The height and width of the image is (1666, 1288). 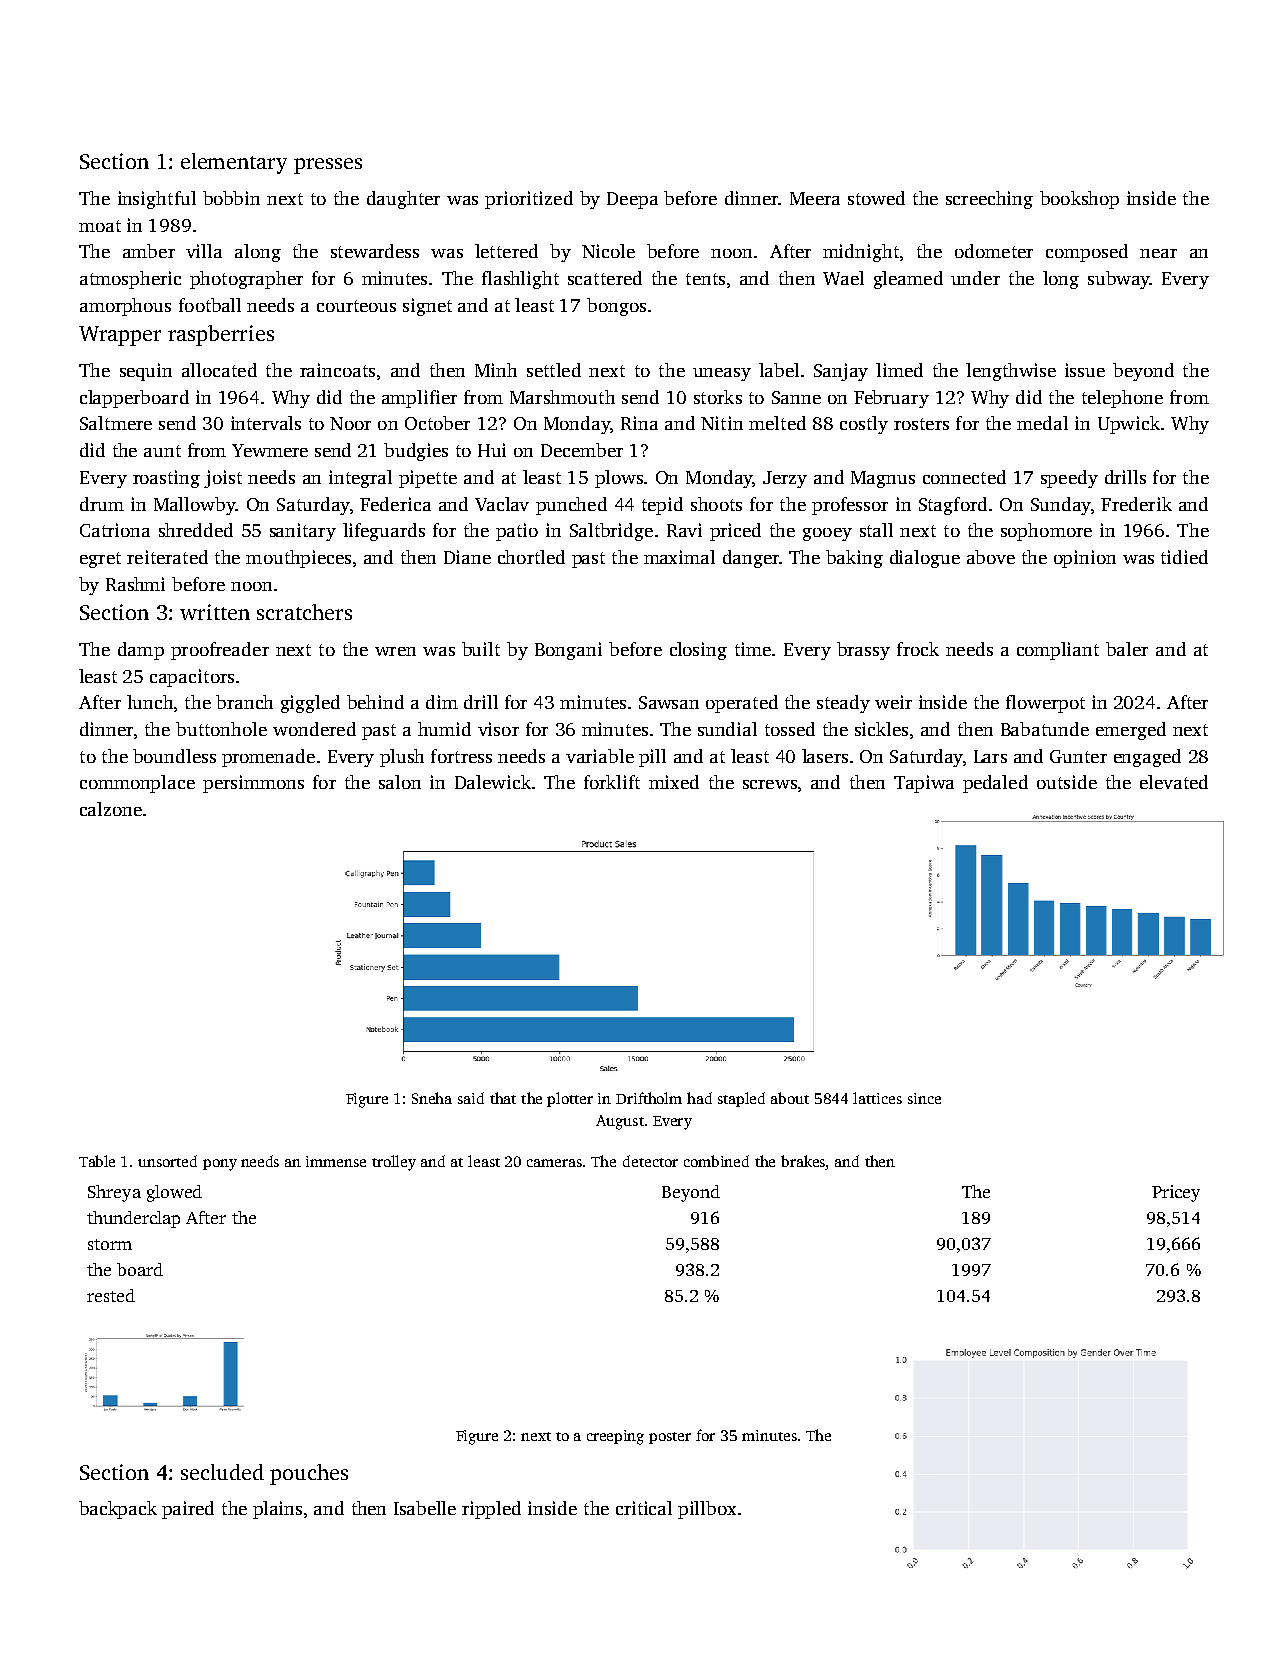 I want to click on drum, so click(x=102, y=504).
